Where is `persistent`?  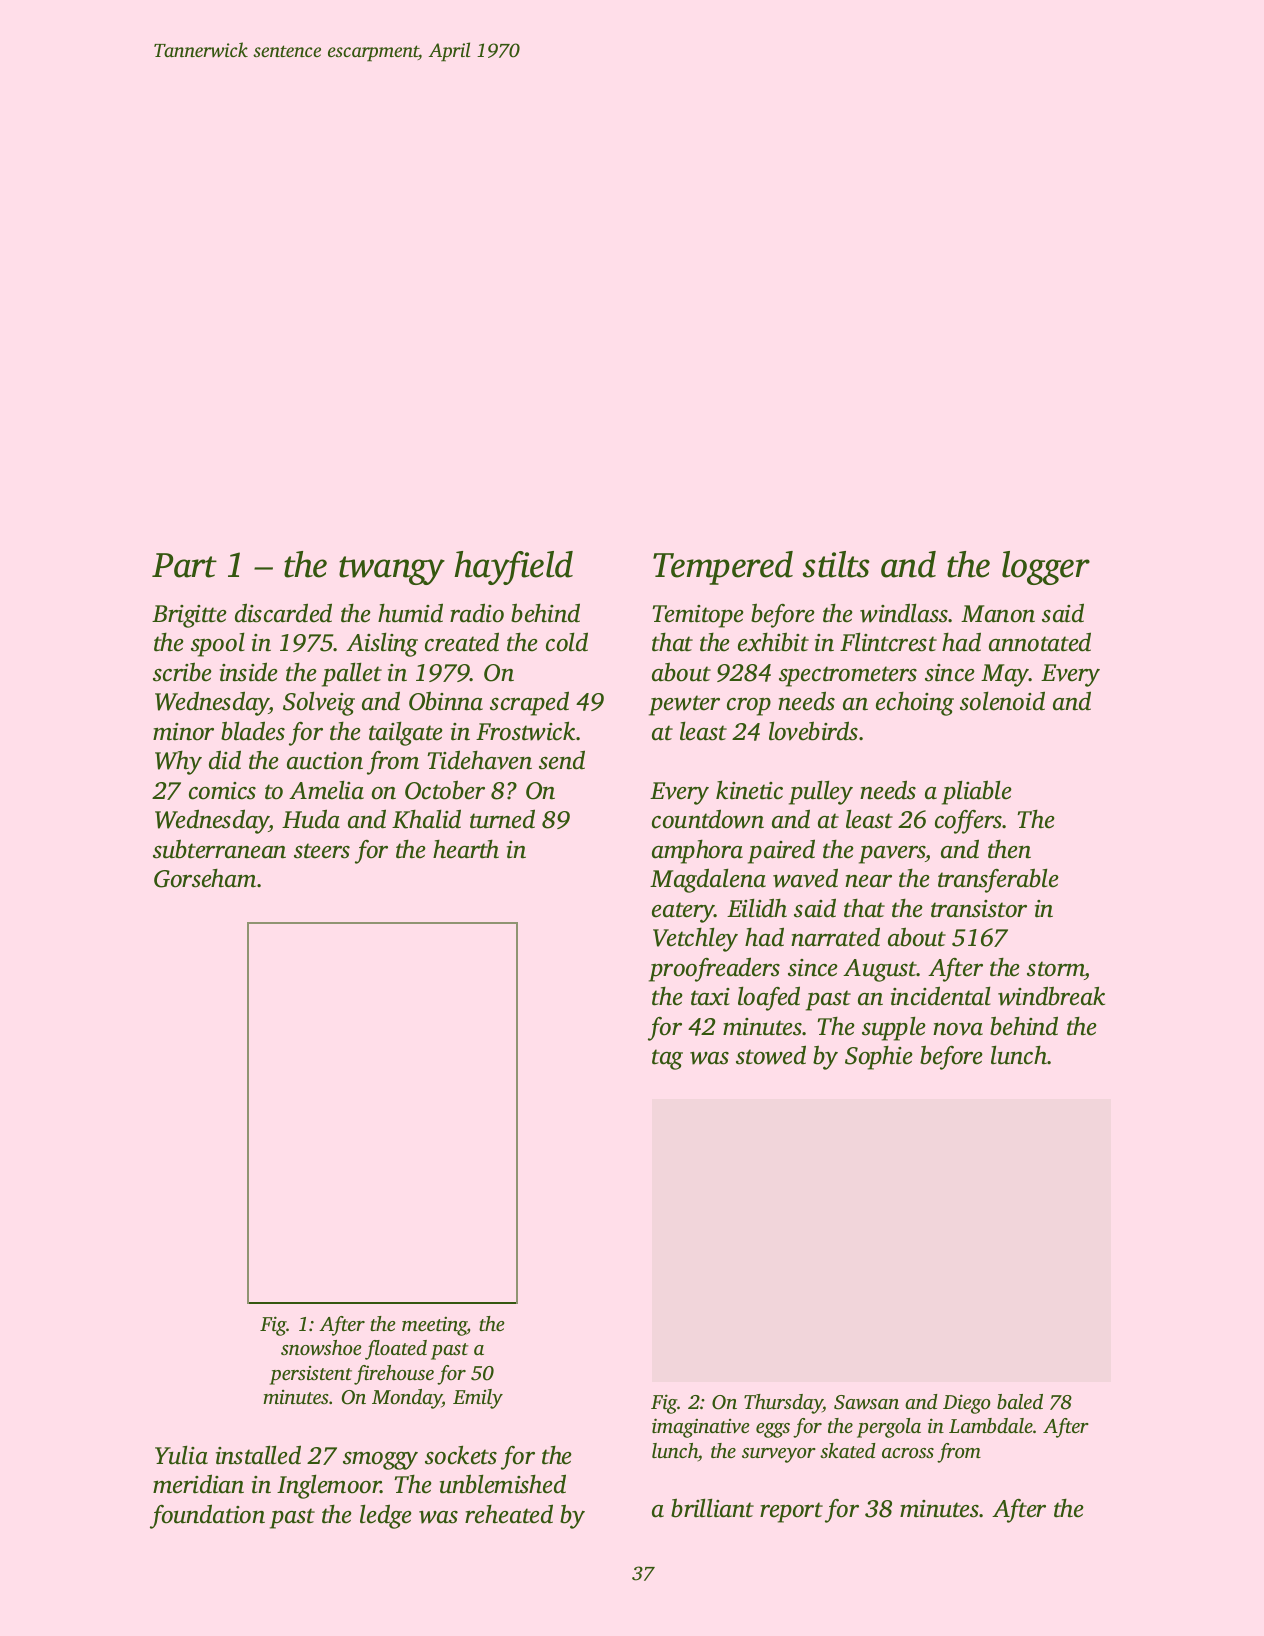
persistent is located at coordinates (311, 1375).
